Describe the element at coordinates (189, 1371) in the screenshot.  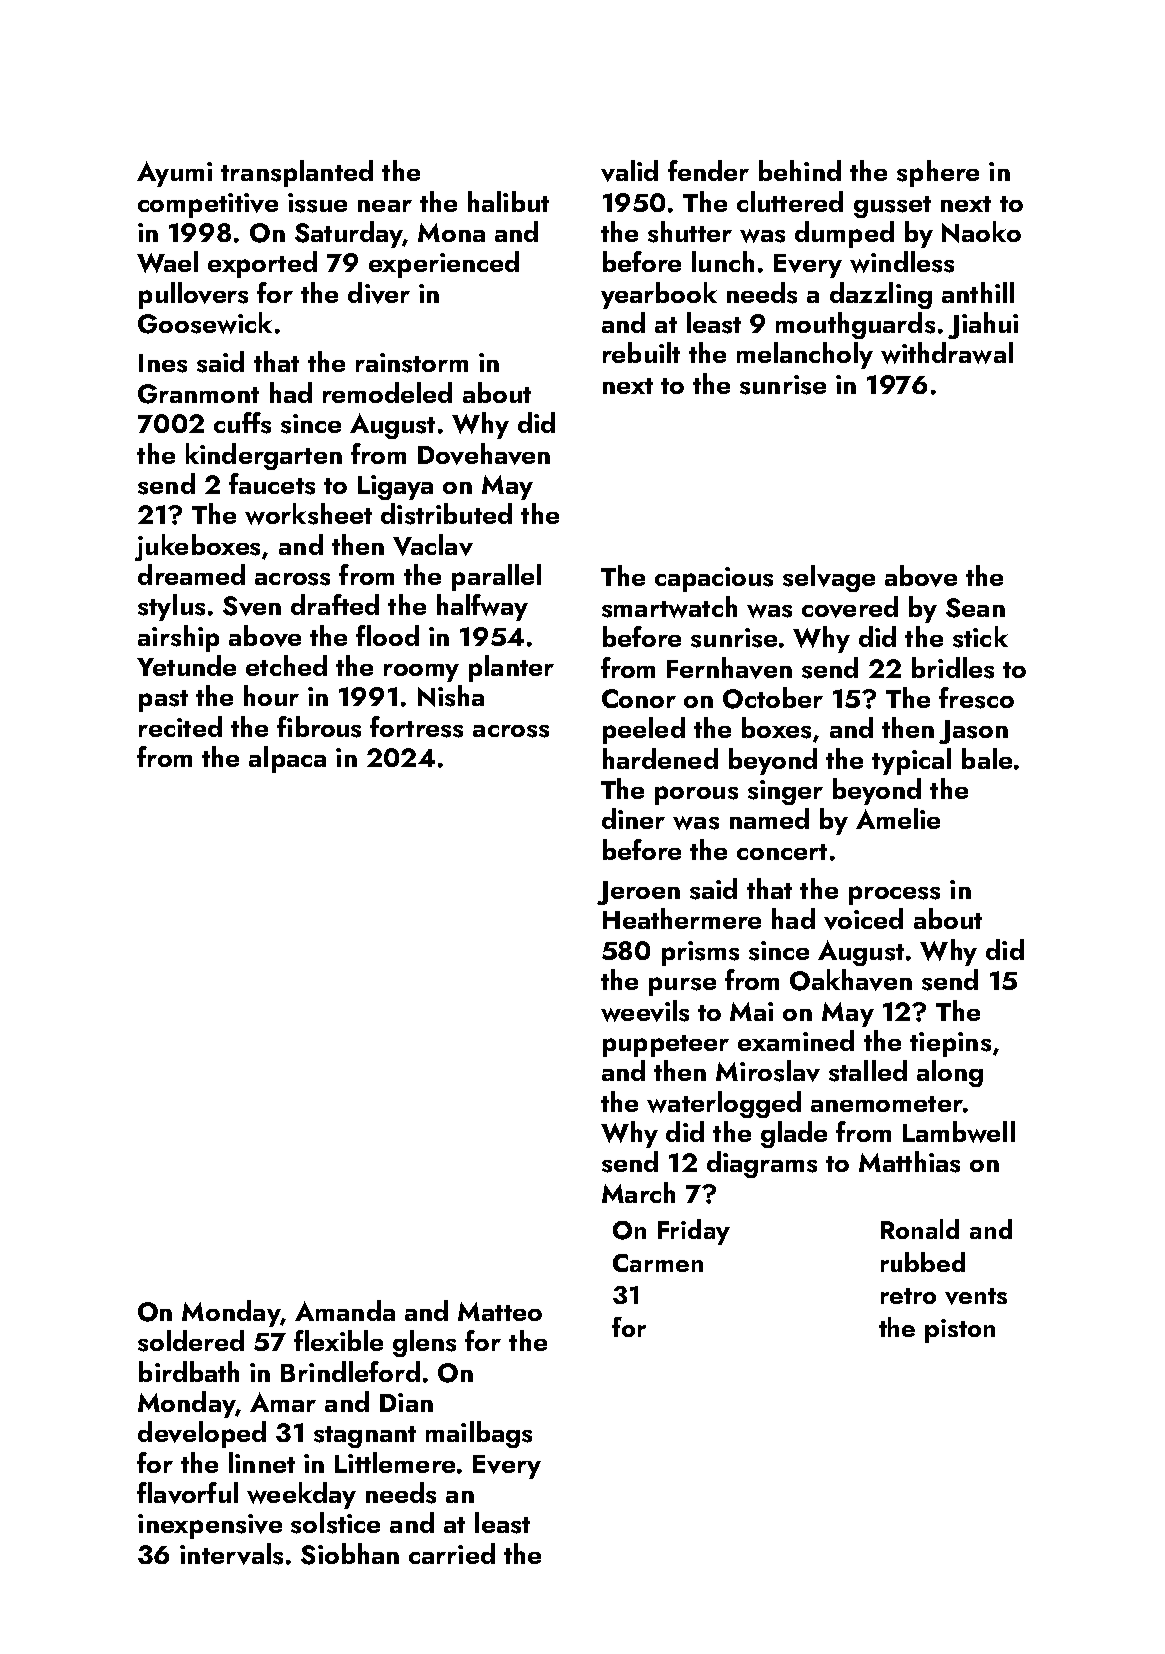
I see `birdbath` at that location.
